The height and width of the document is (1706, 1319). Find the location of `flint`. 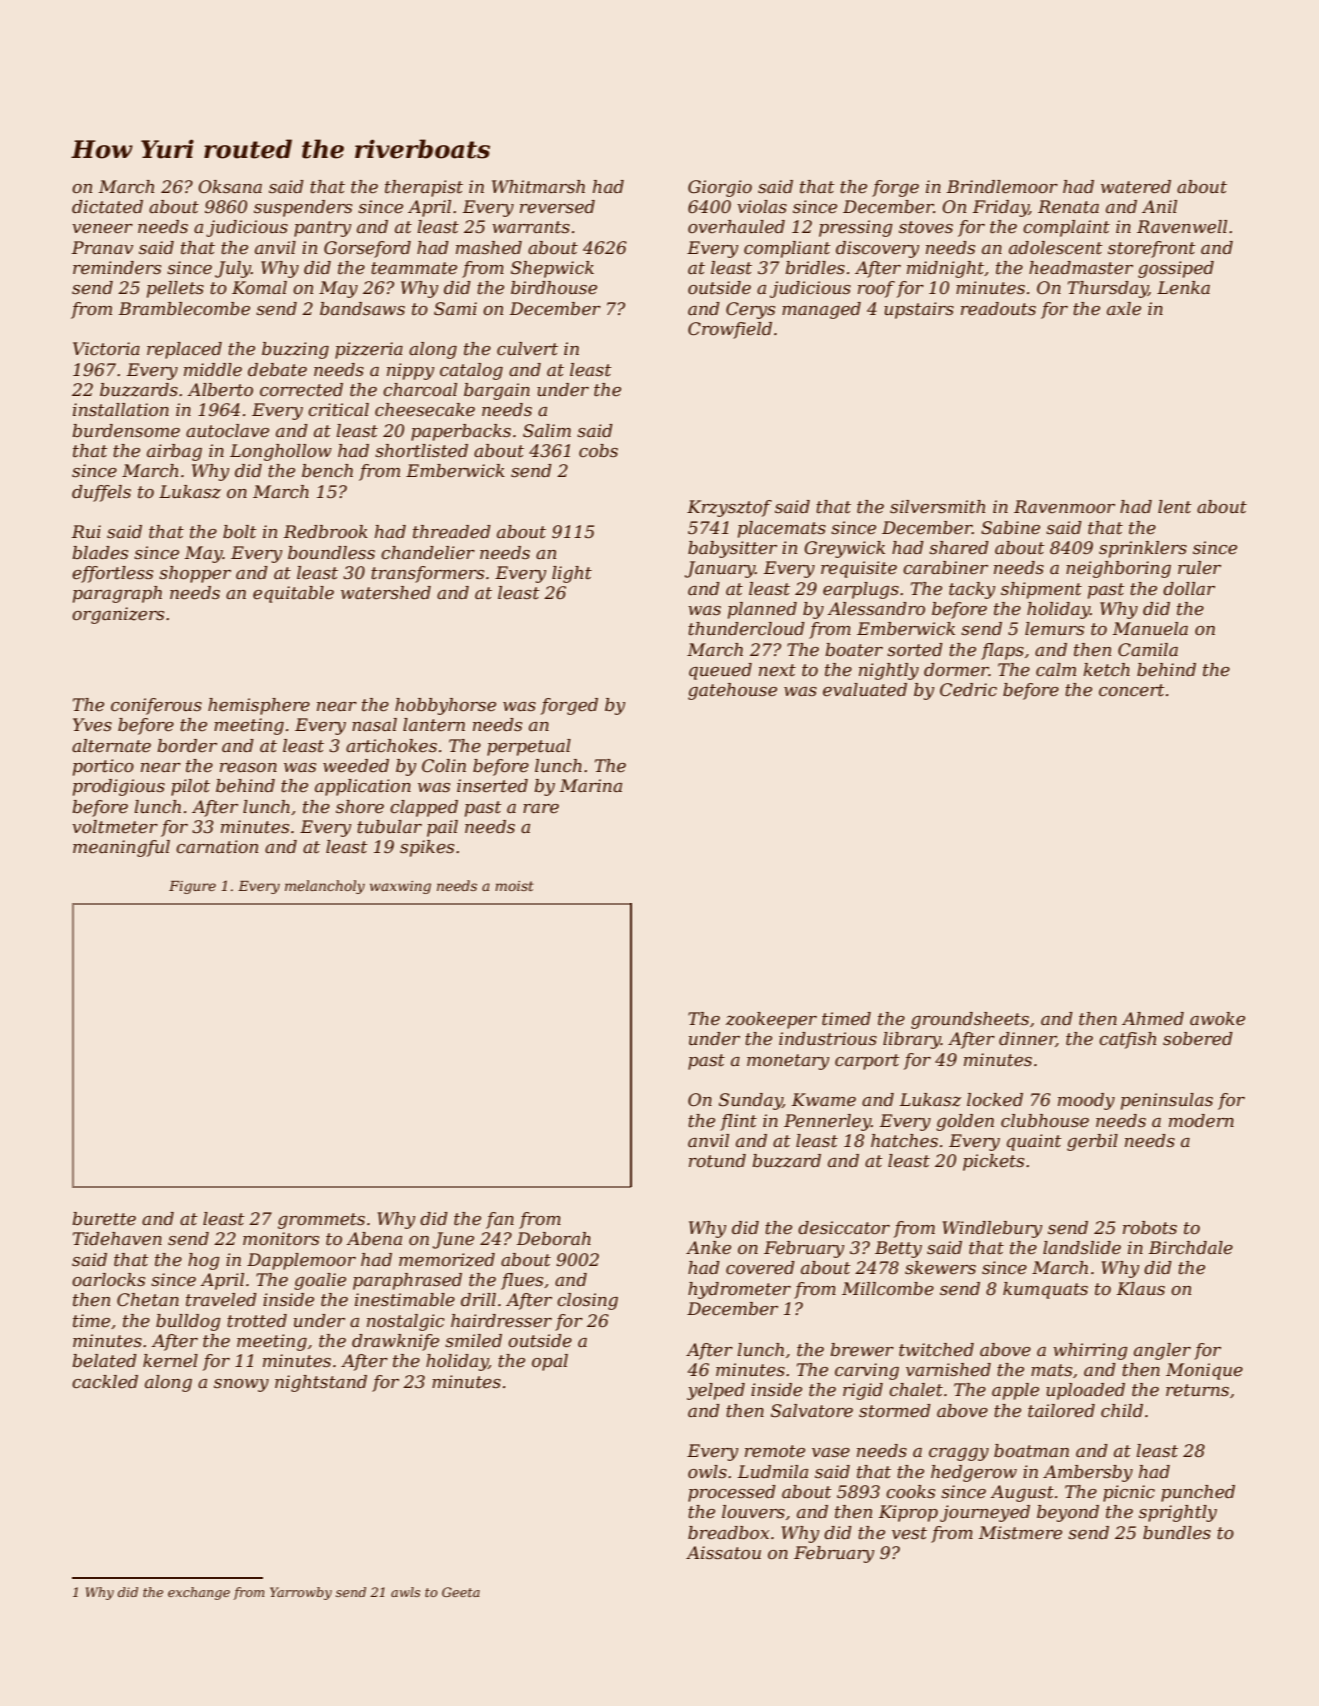

flint is located at coordinates (738, 1122).
